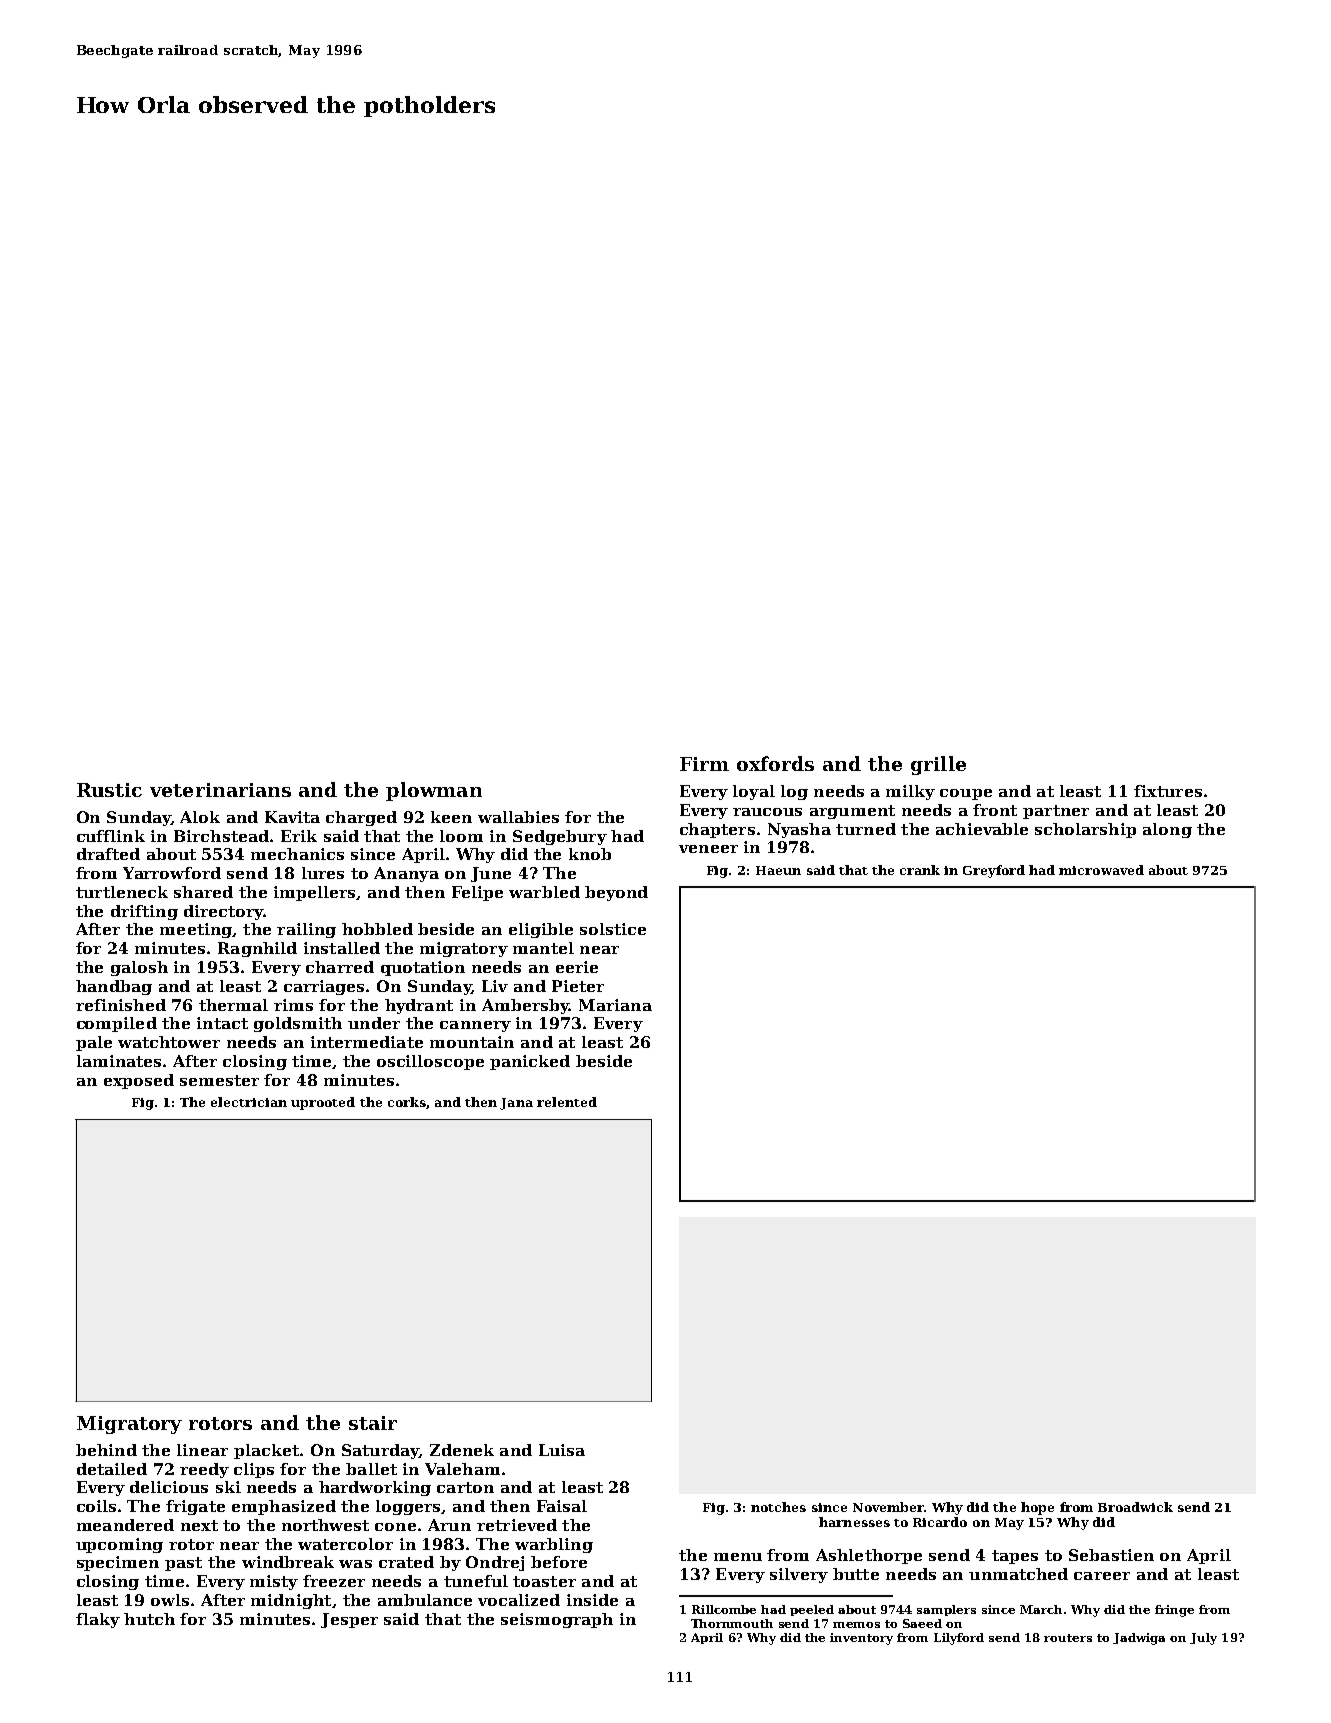 This page has width=1331, height=1723. I want to click on veterinarians, so click(220, 790).
